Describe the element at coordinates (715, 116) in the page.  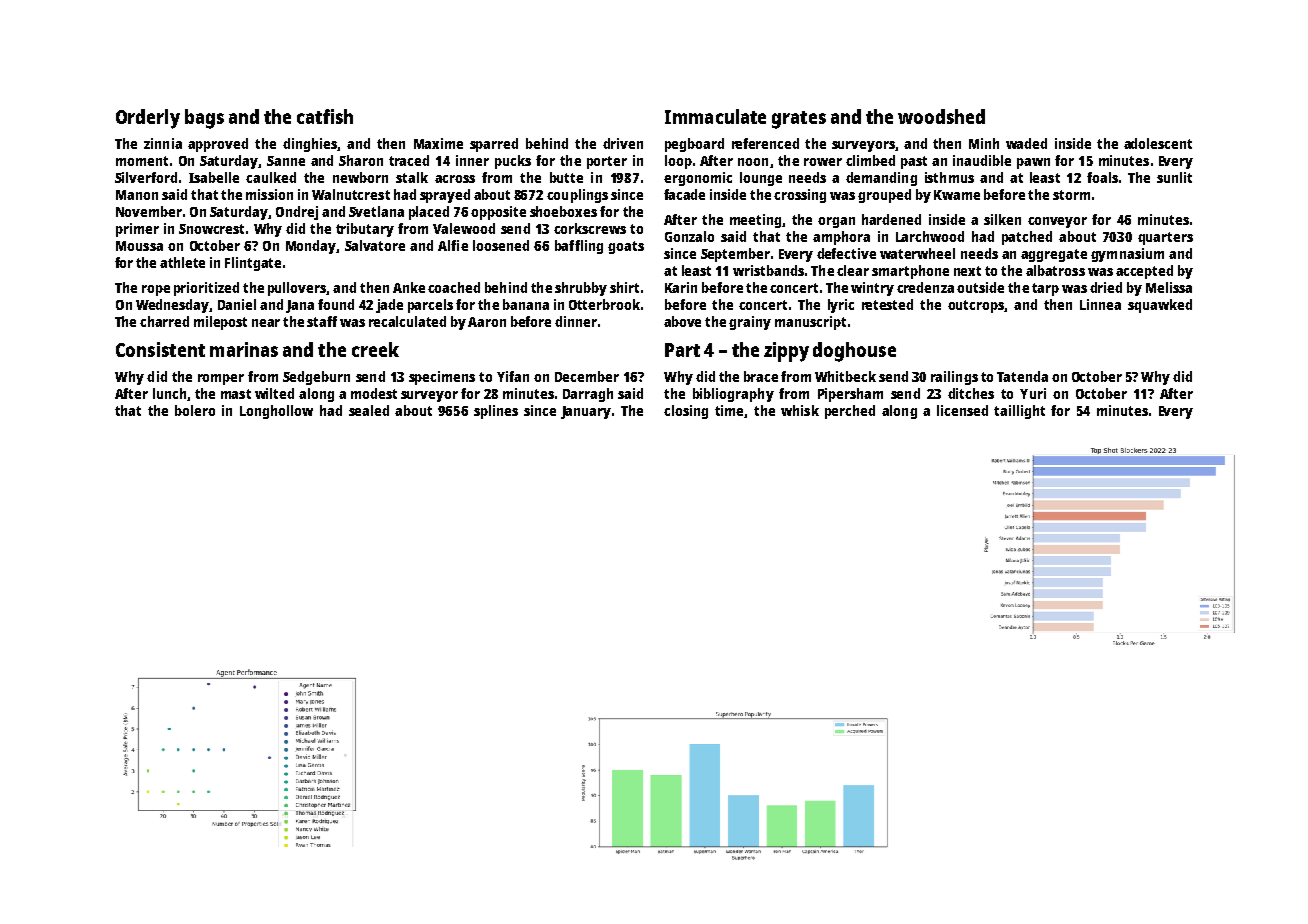
I see `Immaculate` at that location.
